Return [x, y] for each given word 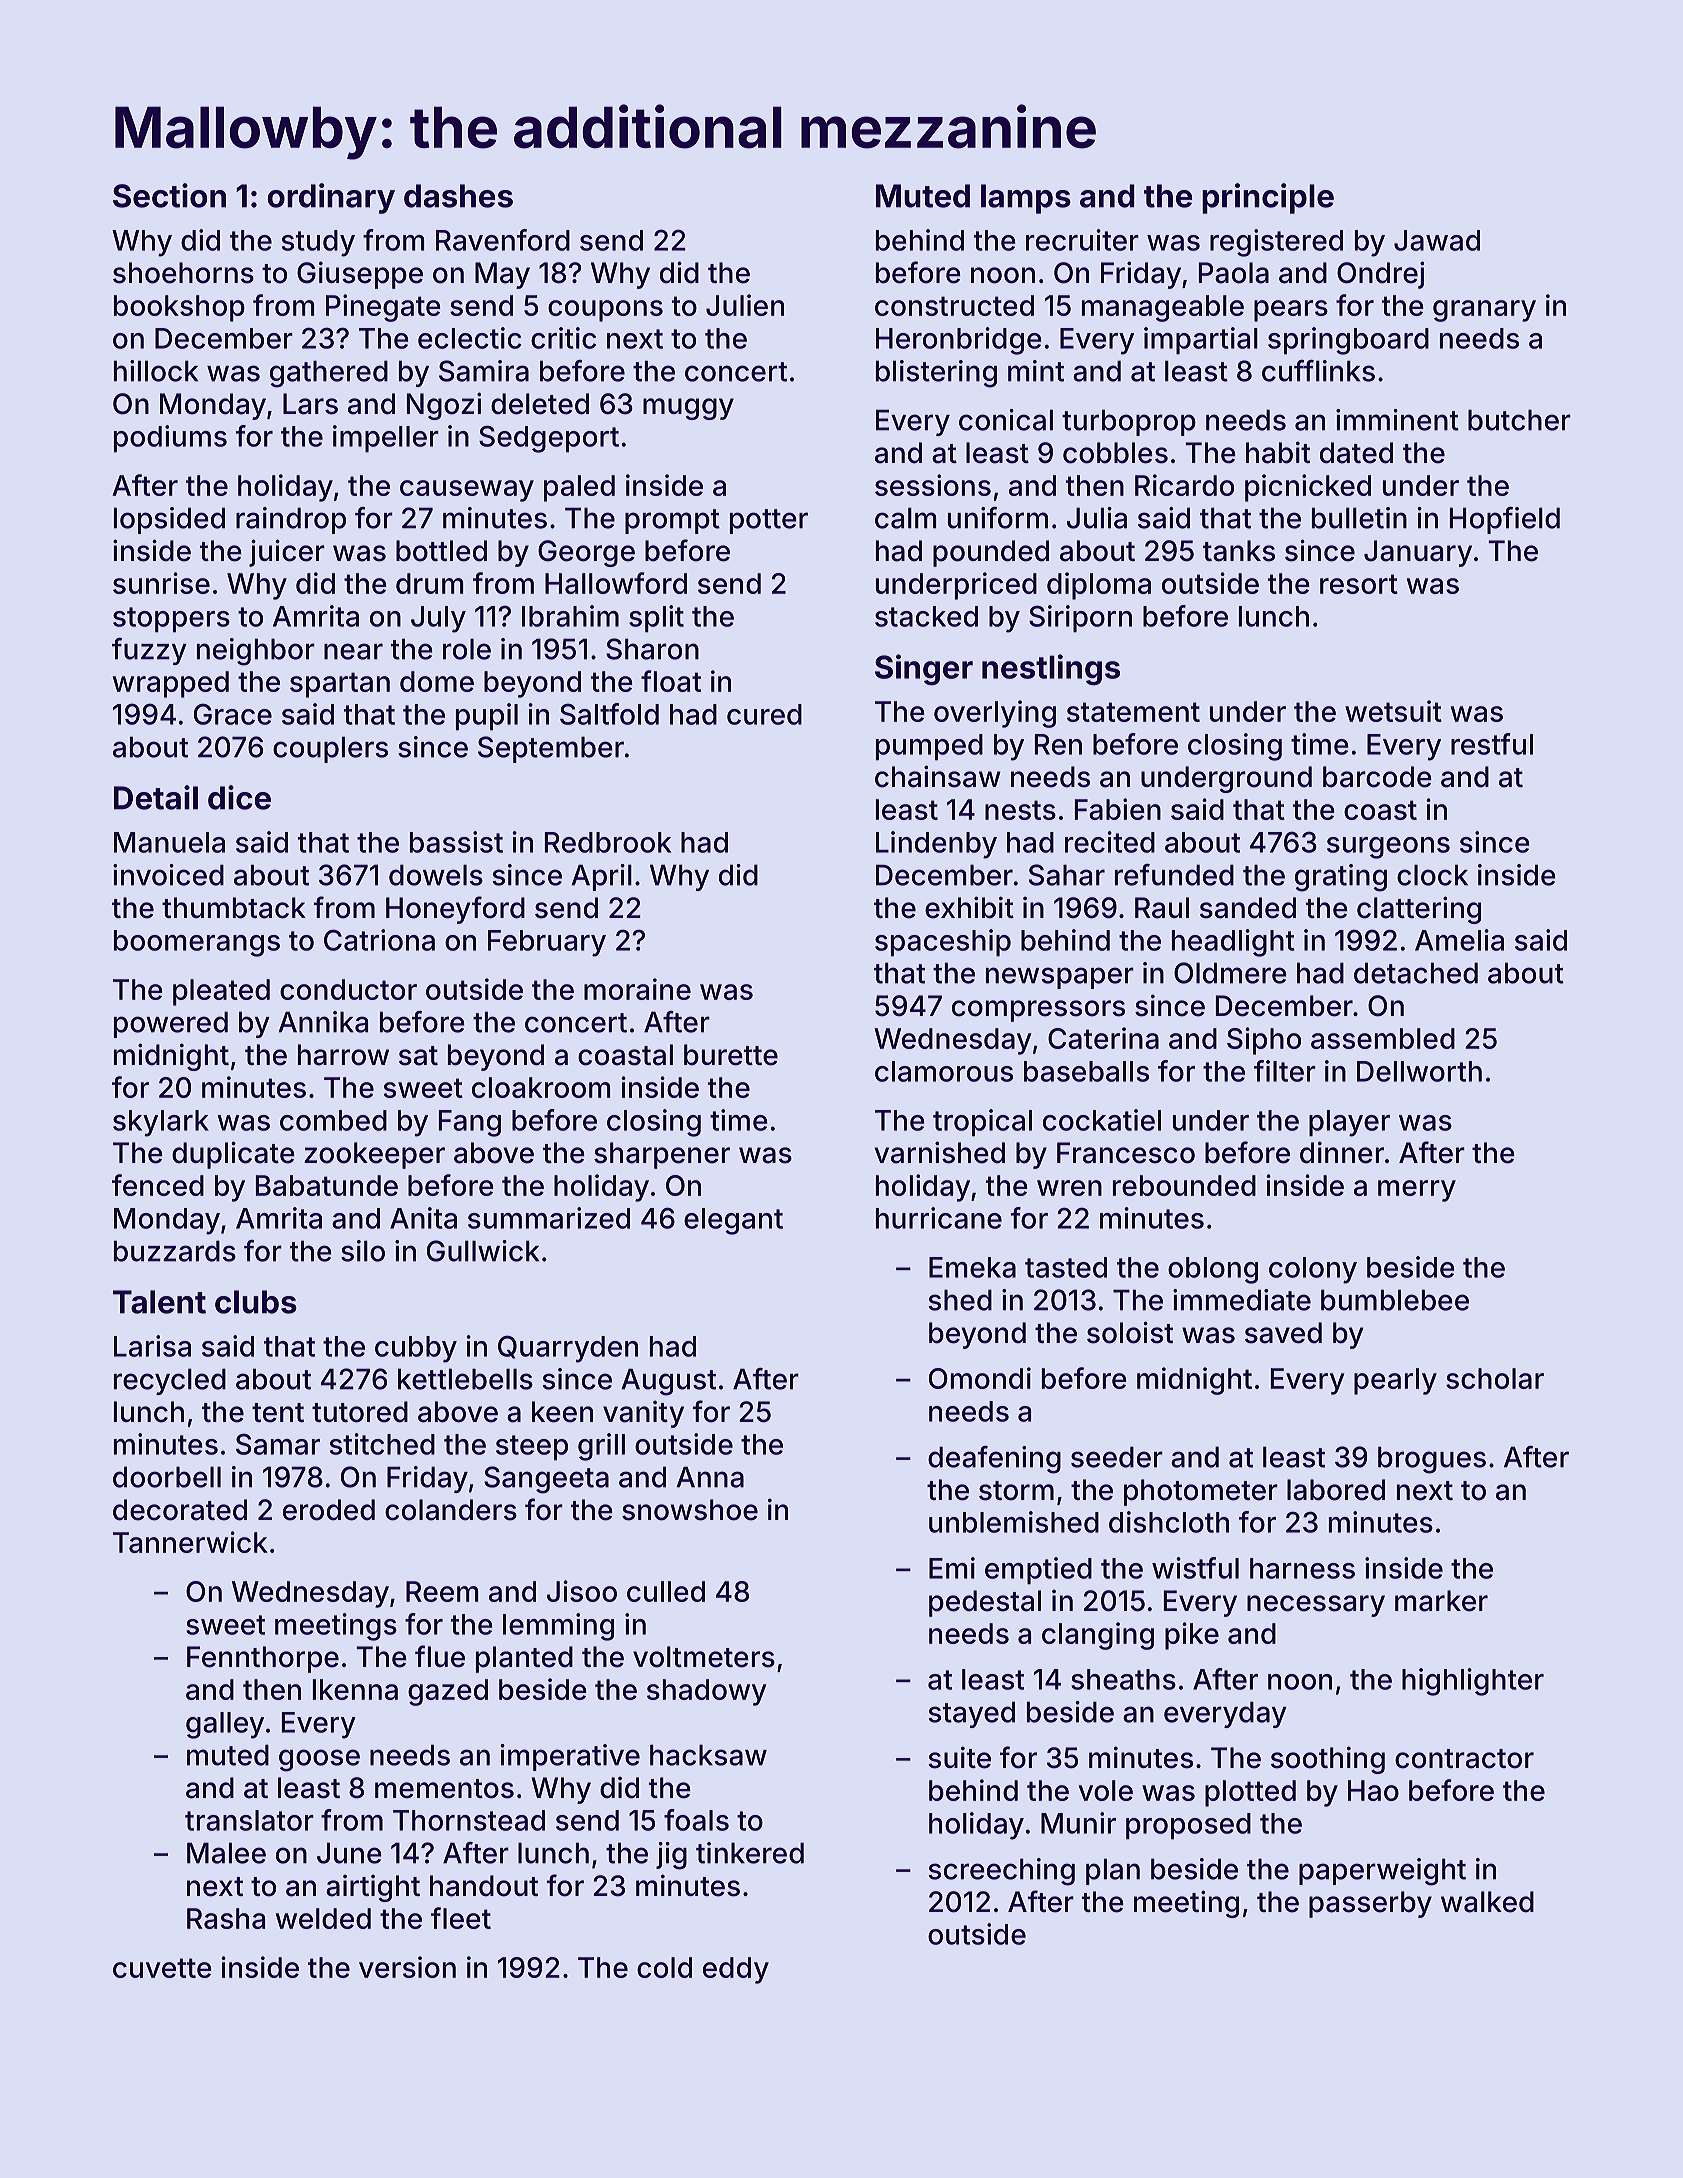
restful [1492, 744]
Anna [710, 1477]
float [671, 681]
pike [1192, 1636]
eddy [736, 1970]
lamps [1026, 199]
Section [169, 195]
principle [1268, 198]
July [438, 619]
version [407, 1967]
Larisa [152, 1346]
